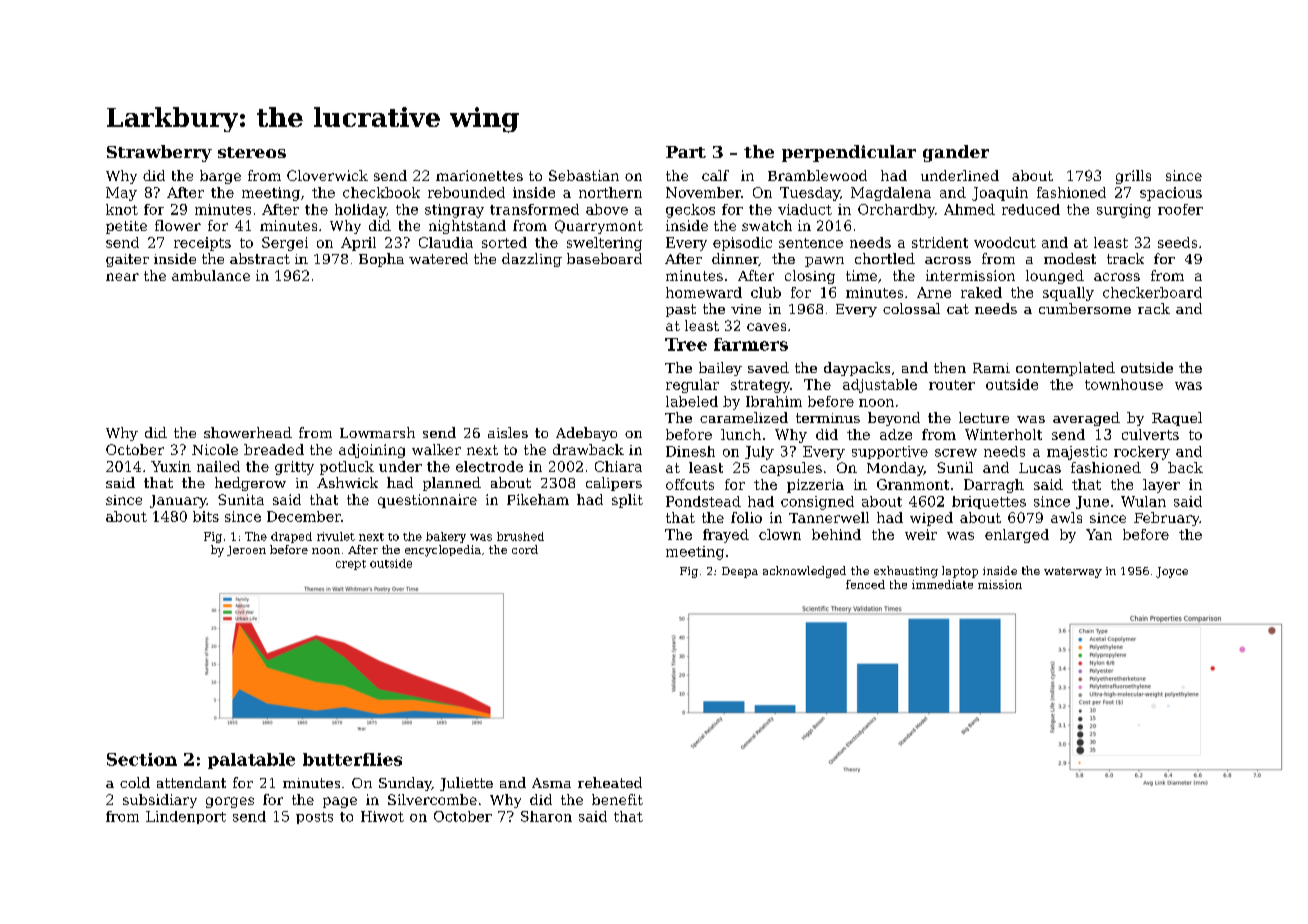  I want to click on petite, so click(126, 227).
